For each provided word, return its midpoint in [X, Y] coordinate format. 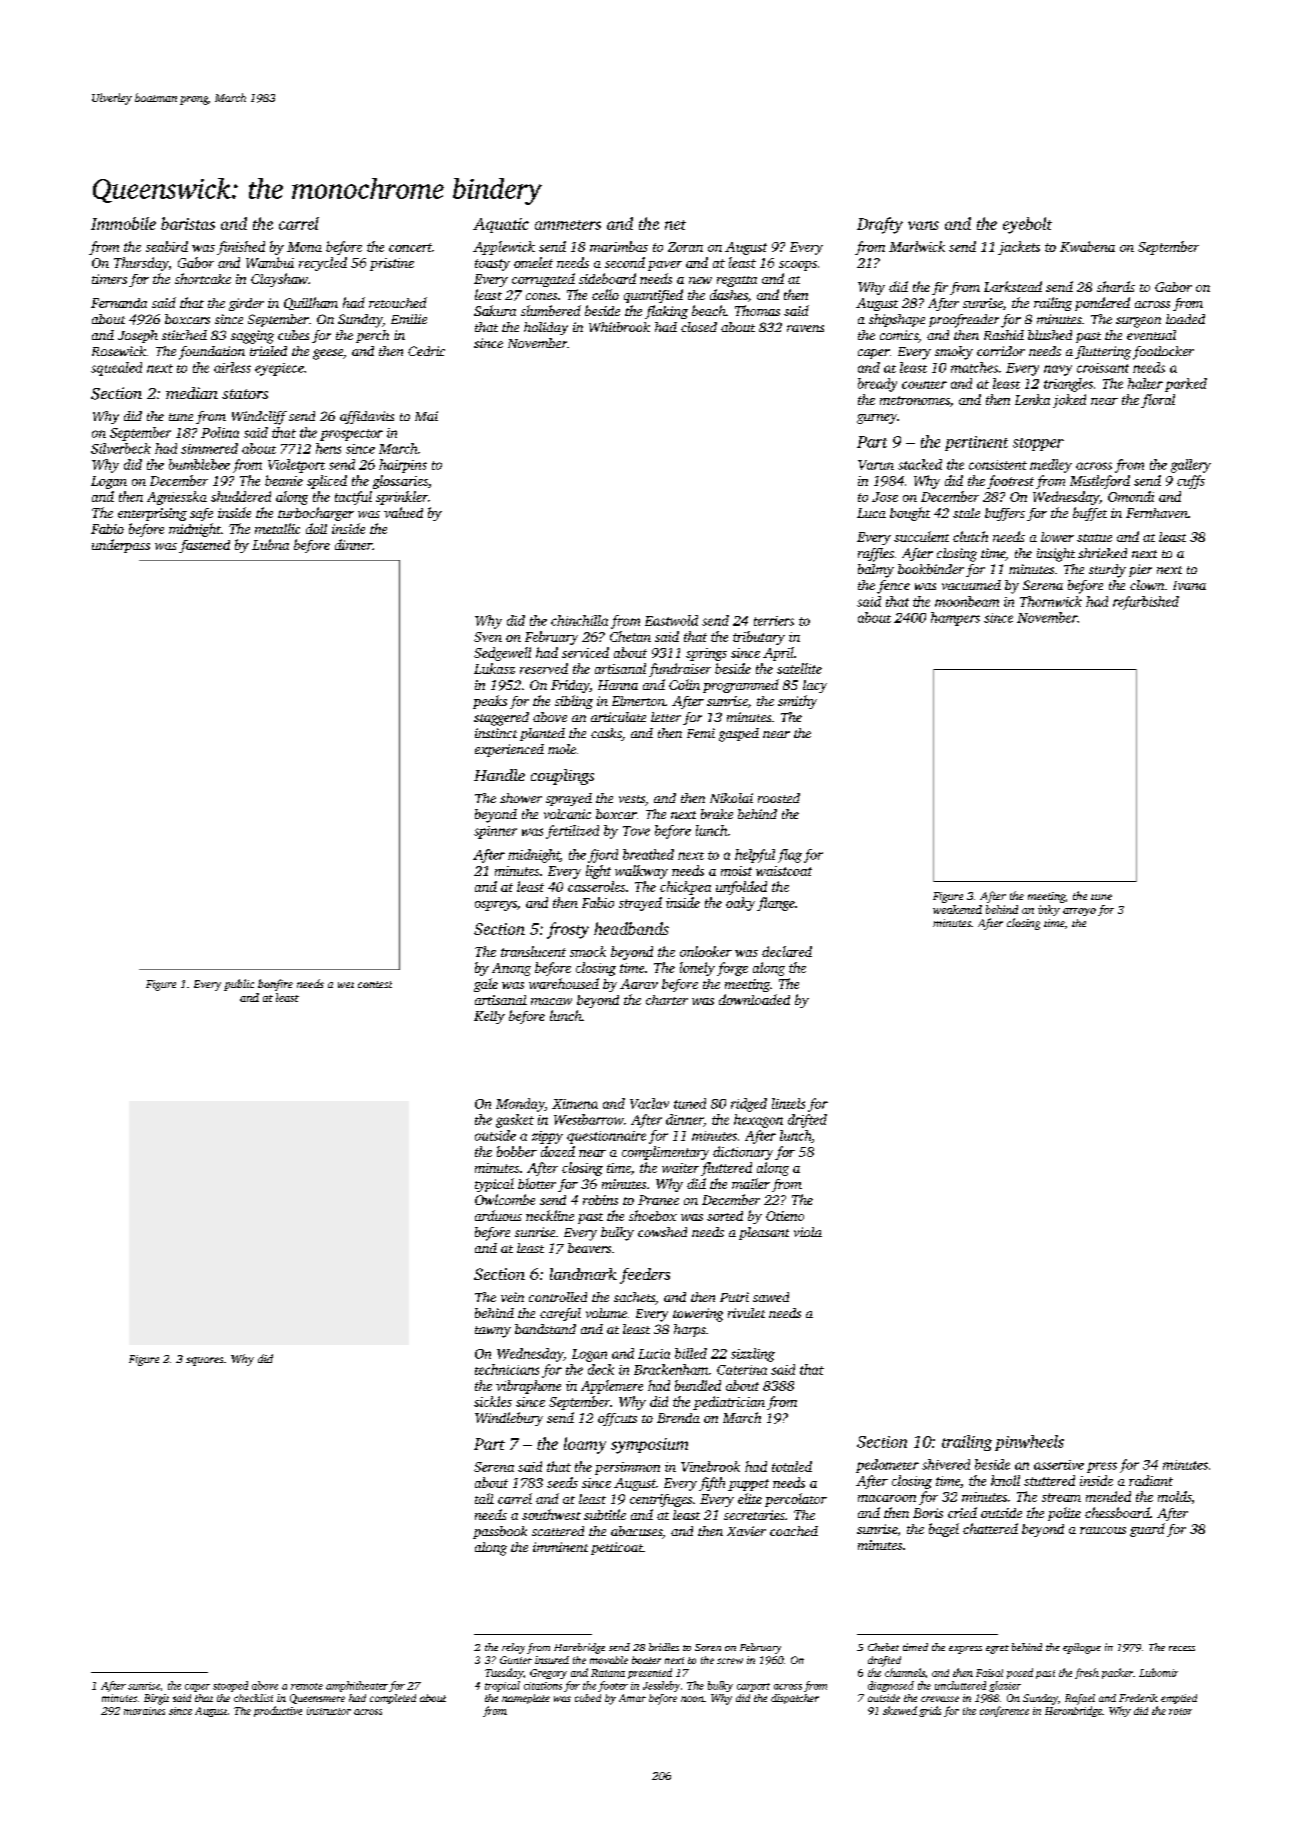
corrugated [543, 280]
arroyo [1079, 912]
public [239, 985]
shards [1116, 286]
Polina [220, 432]
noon [692, 1699]
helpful [755, 856]
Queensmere [317, 1699]
